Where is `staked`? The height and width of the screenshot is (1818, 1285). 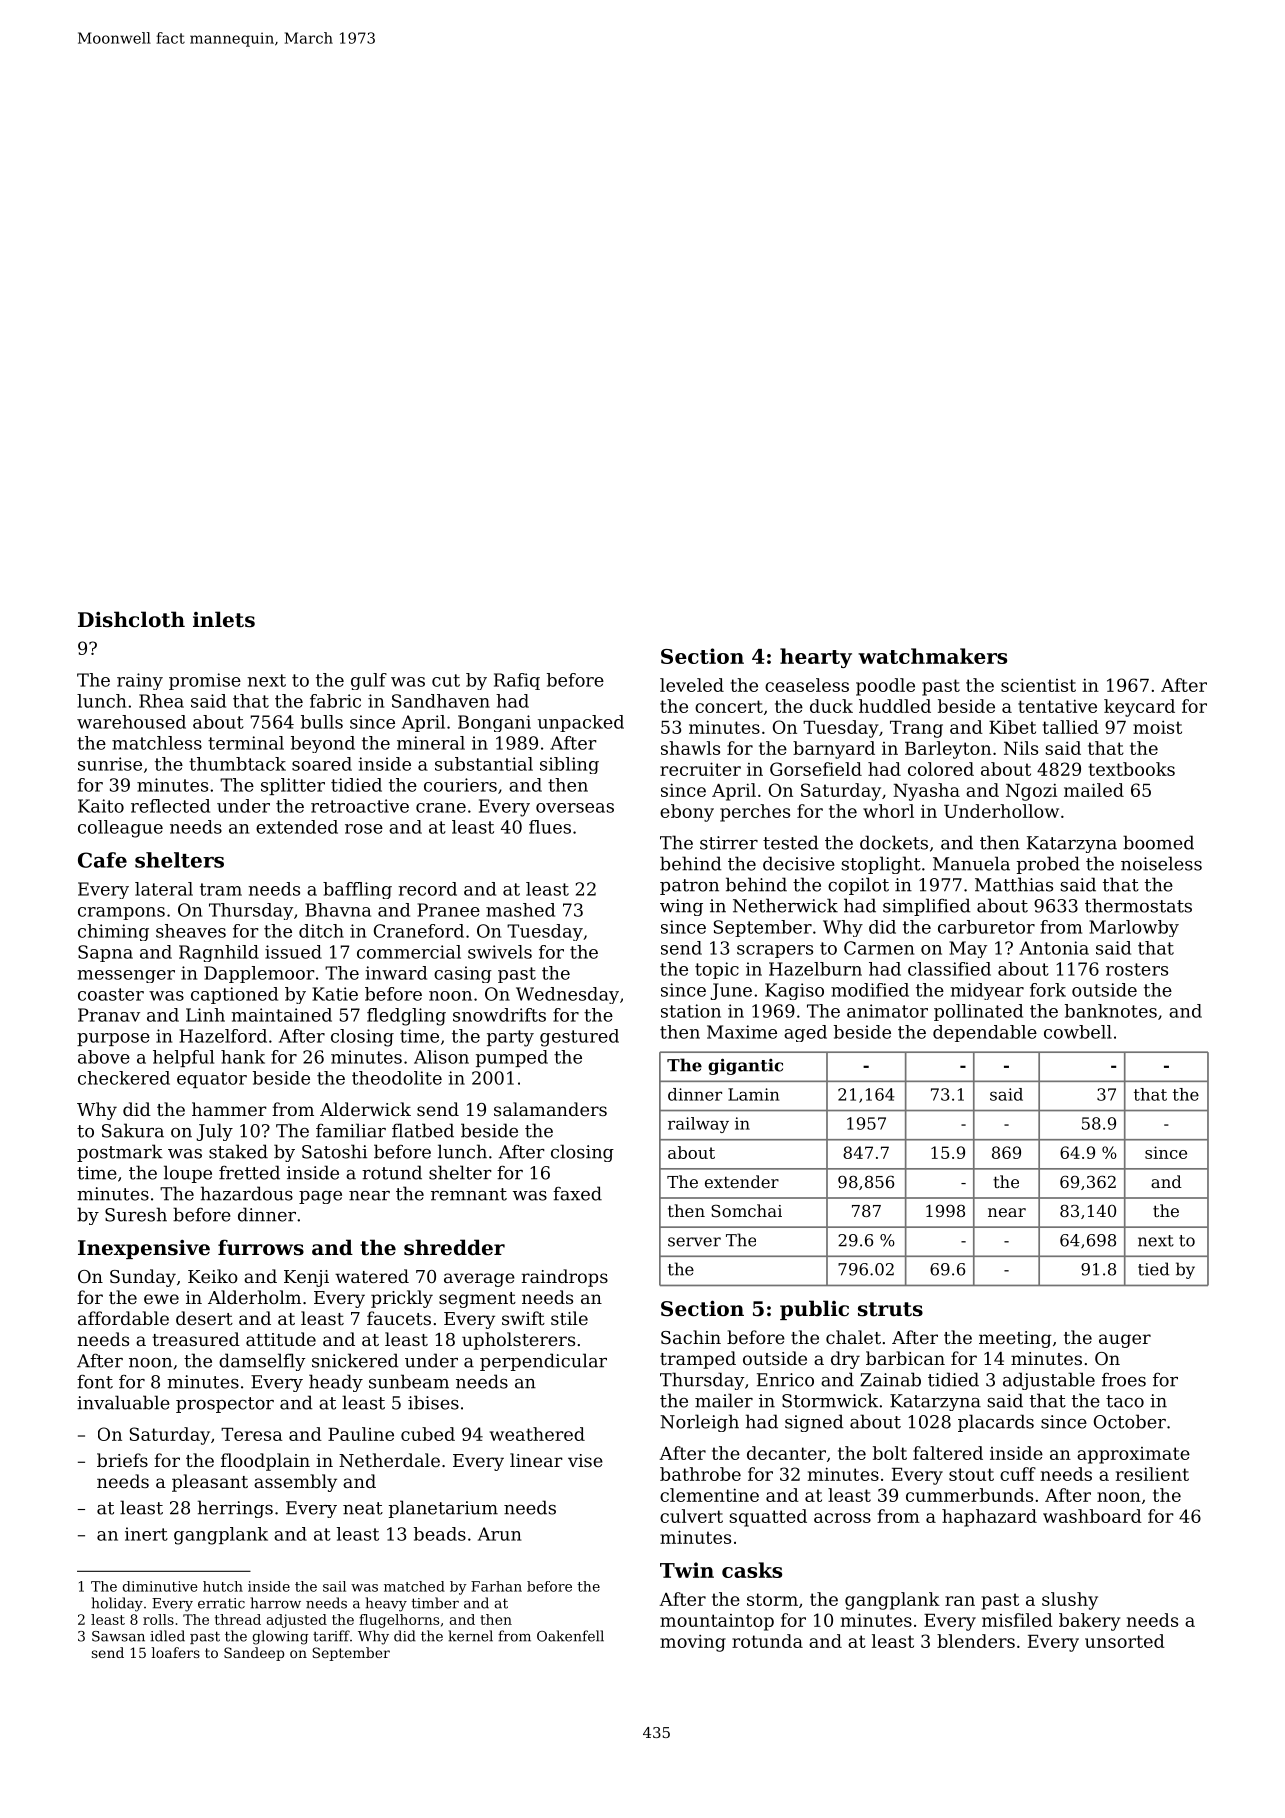
staked is located at coordinates (238, 1151).
